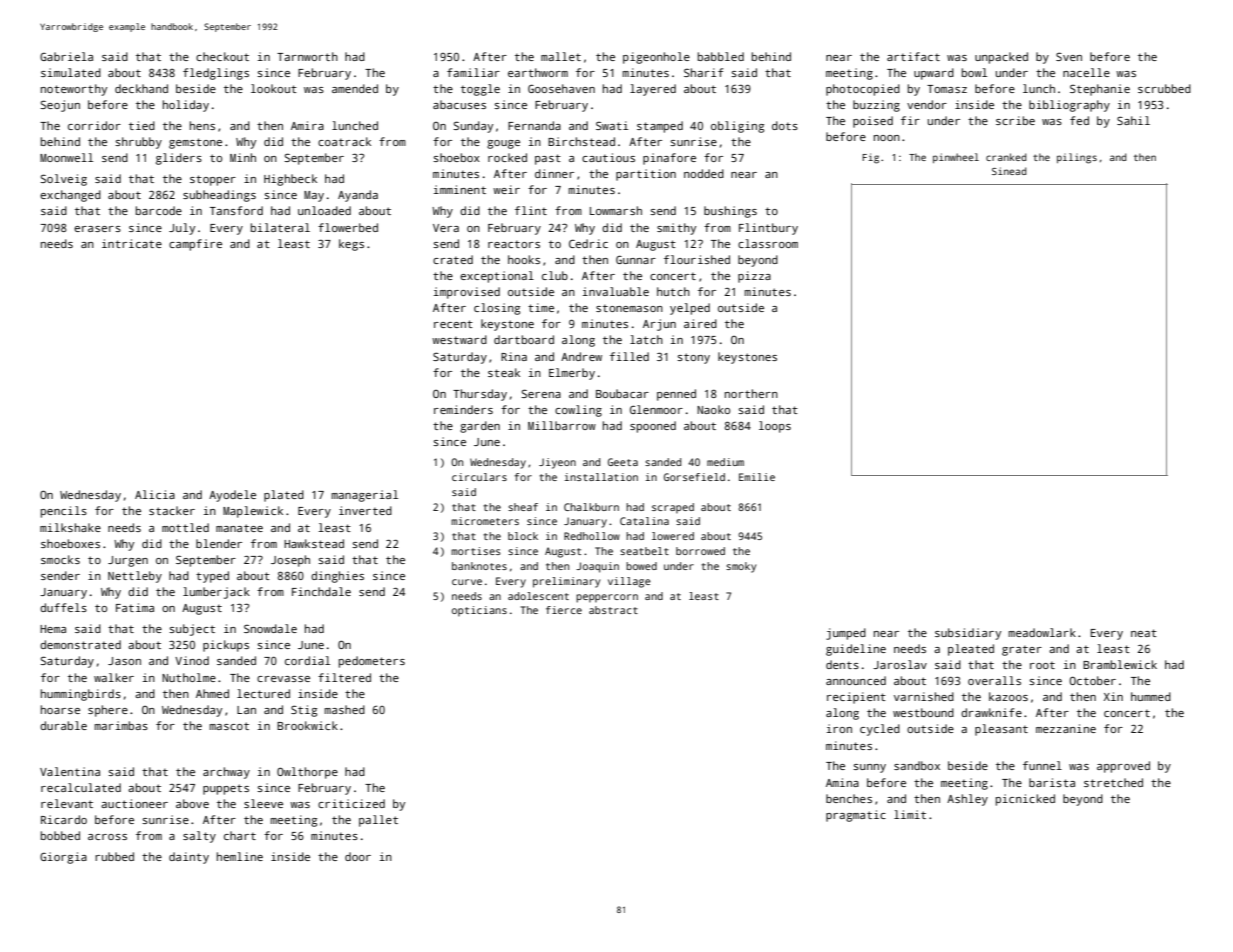 The width and height of the image is (1233, 952). Describe the element at coordinates (222, 56) in the image. I see `checkout` at that location.
